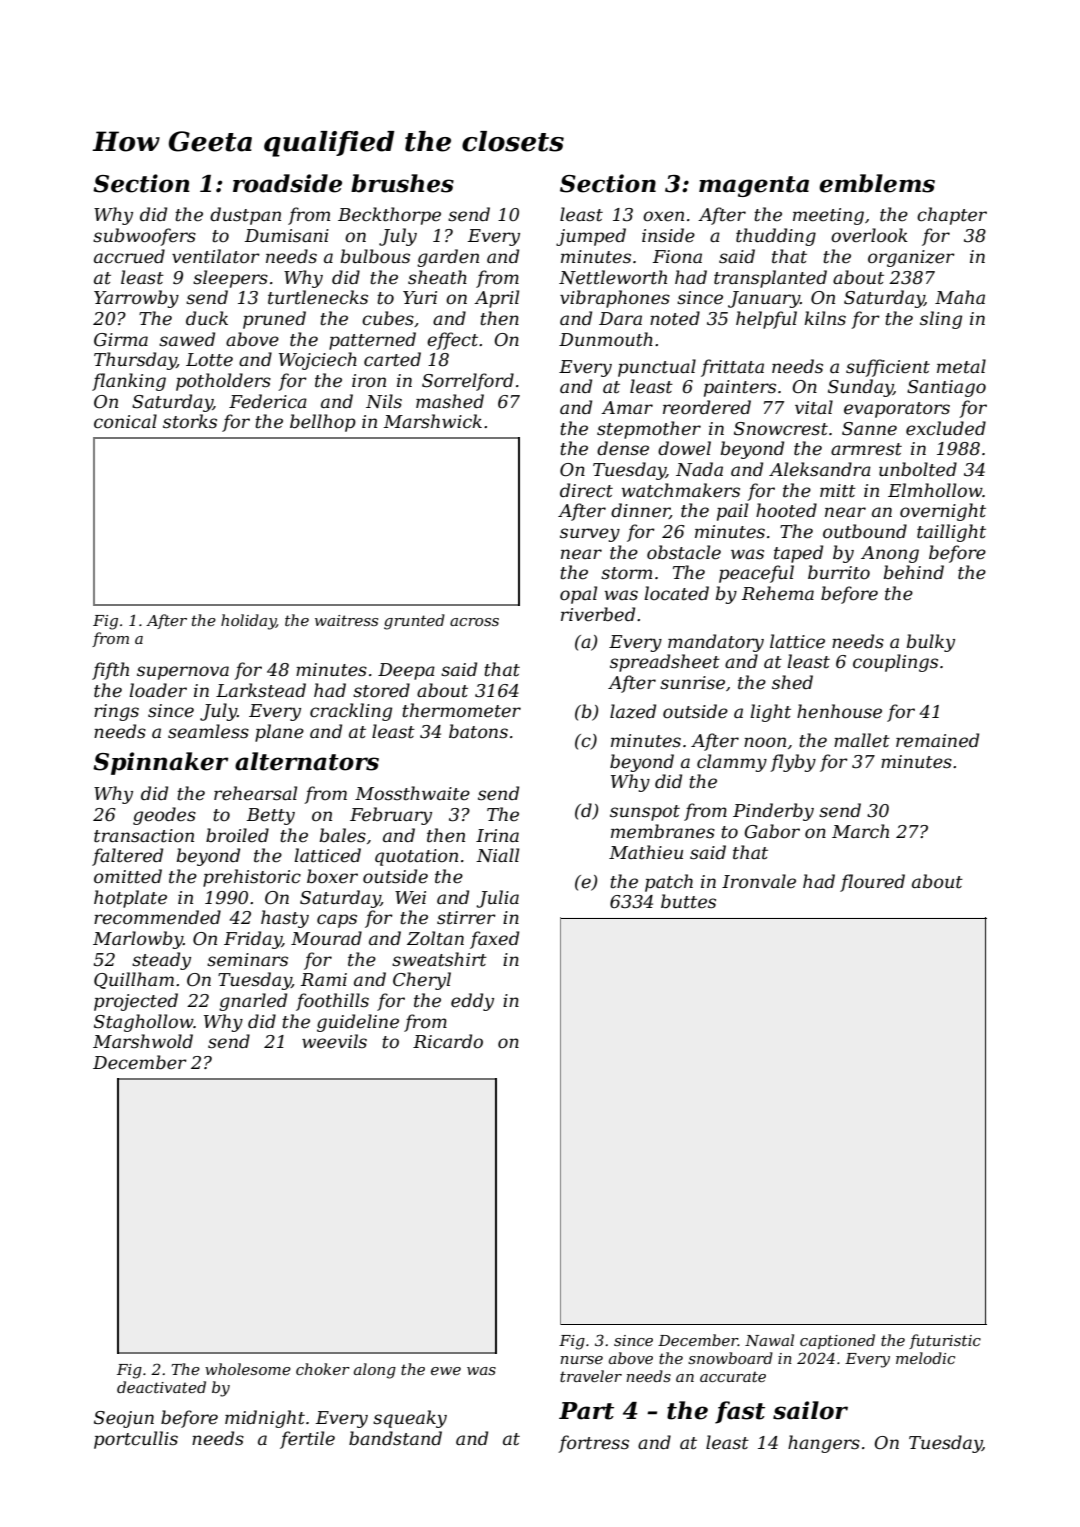 This image has width=1080, height=1527. Describe the element at coordinates (606, 339) in the image. I see `Dunmouth` at that location.
